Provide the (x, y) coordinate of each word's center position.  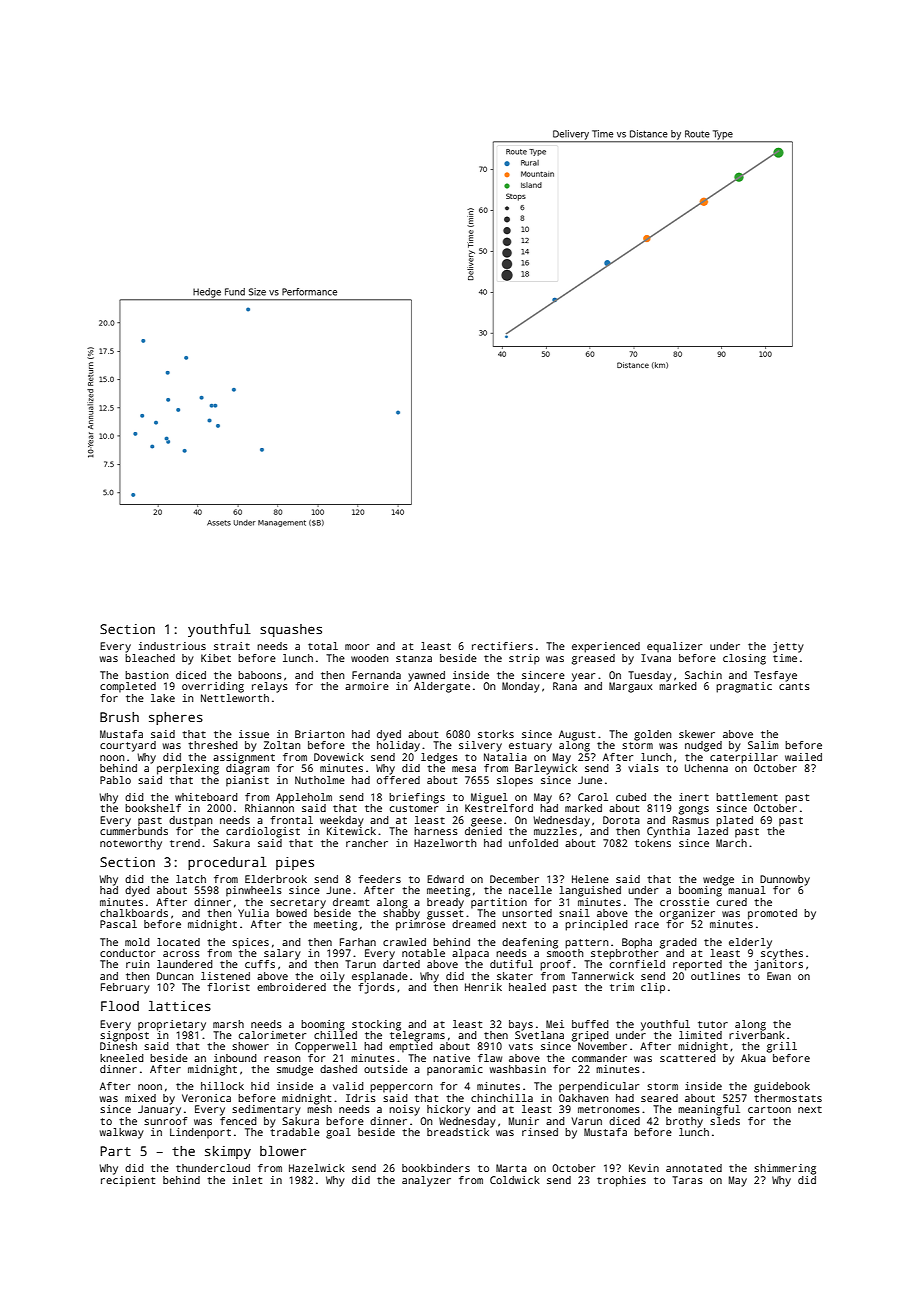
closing (744, 659)
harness (436, 831)
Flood (120, 1006)
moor (357, 647)
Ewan (779, 976)
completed (128, 687)
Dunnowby (785, 880)
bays (521, 1025)
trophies (621, 1181)
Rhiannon (269, 808)
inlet (247, 1180)
